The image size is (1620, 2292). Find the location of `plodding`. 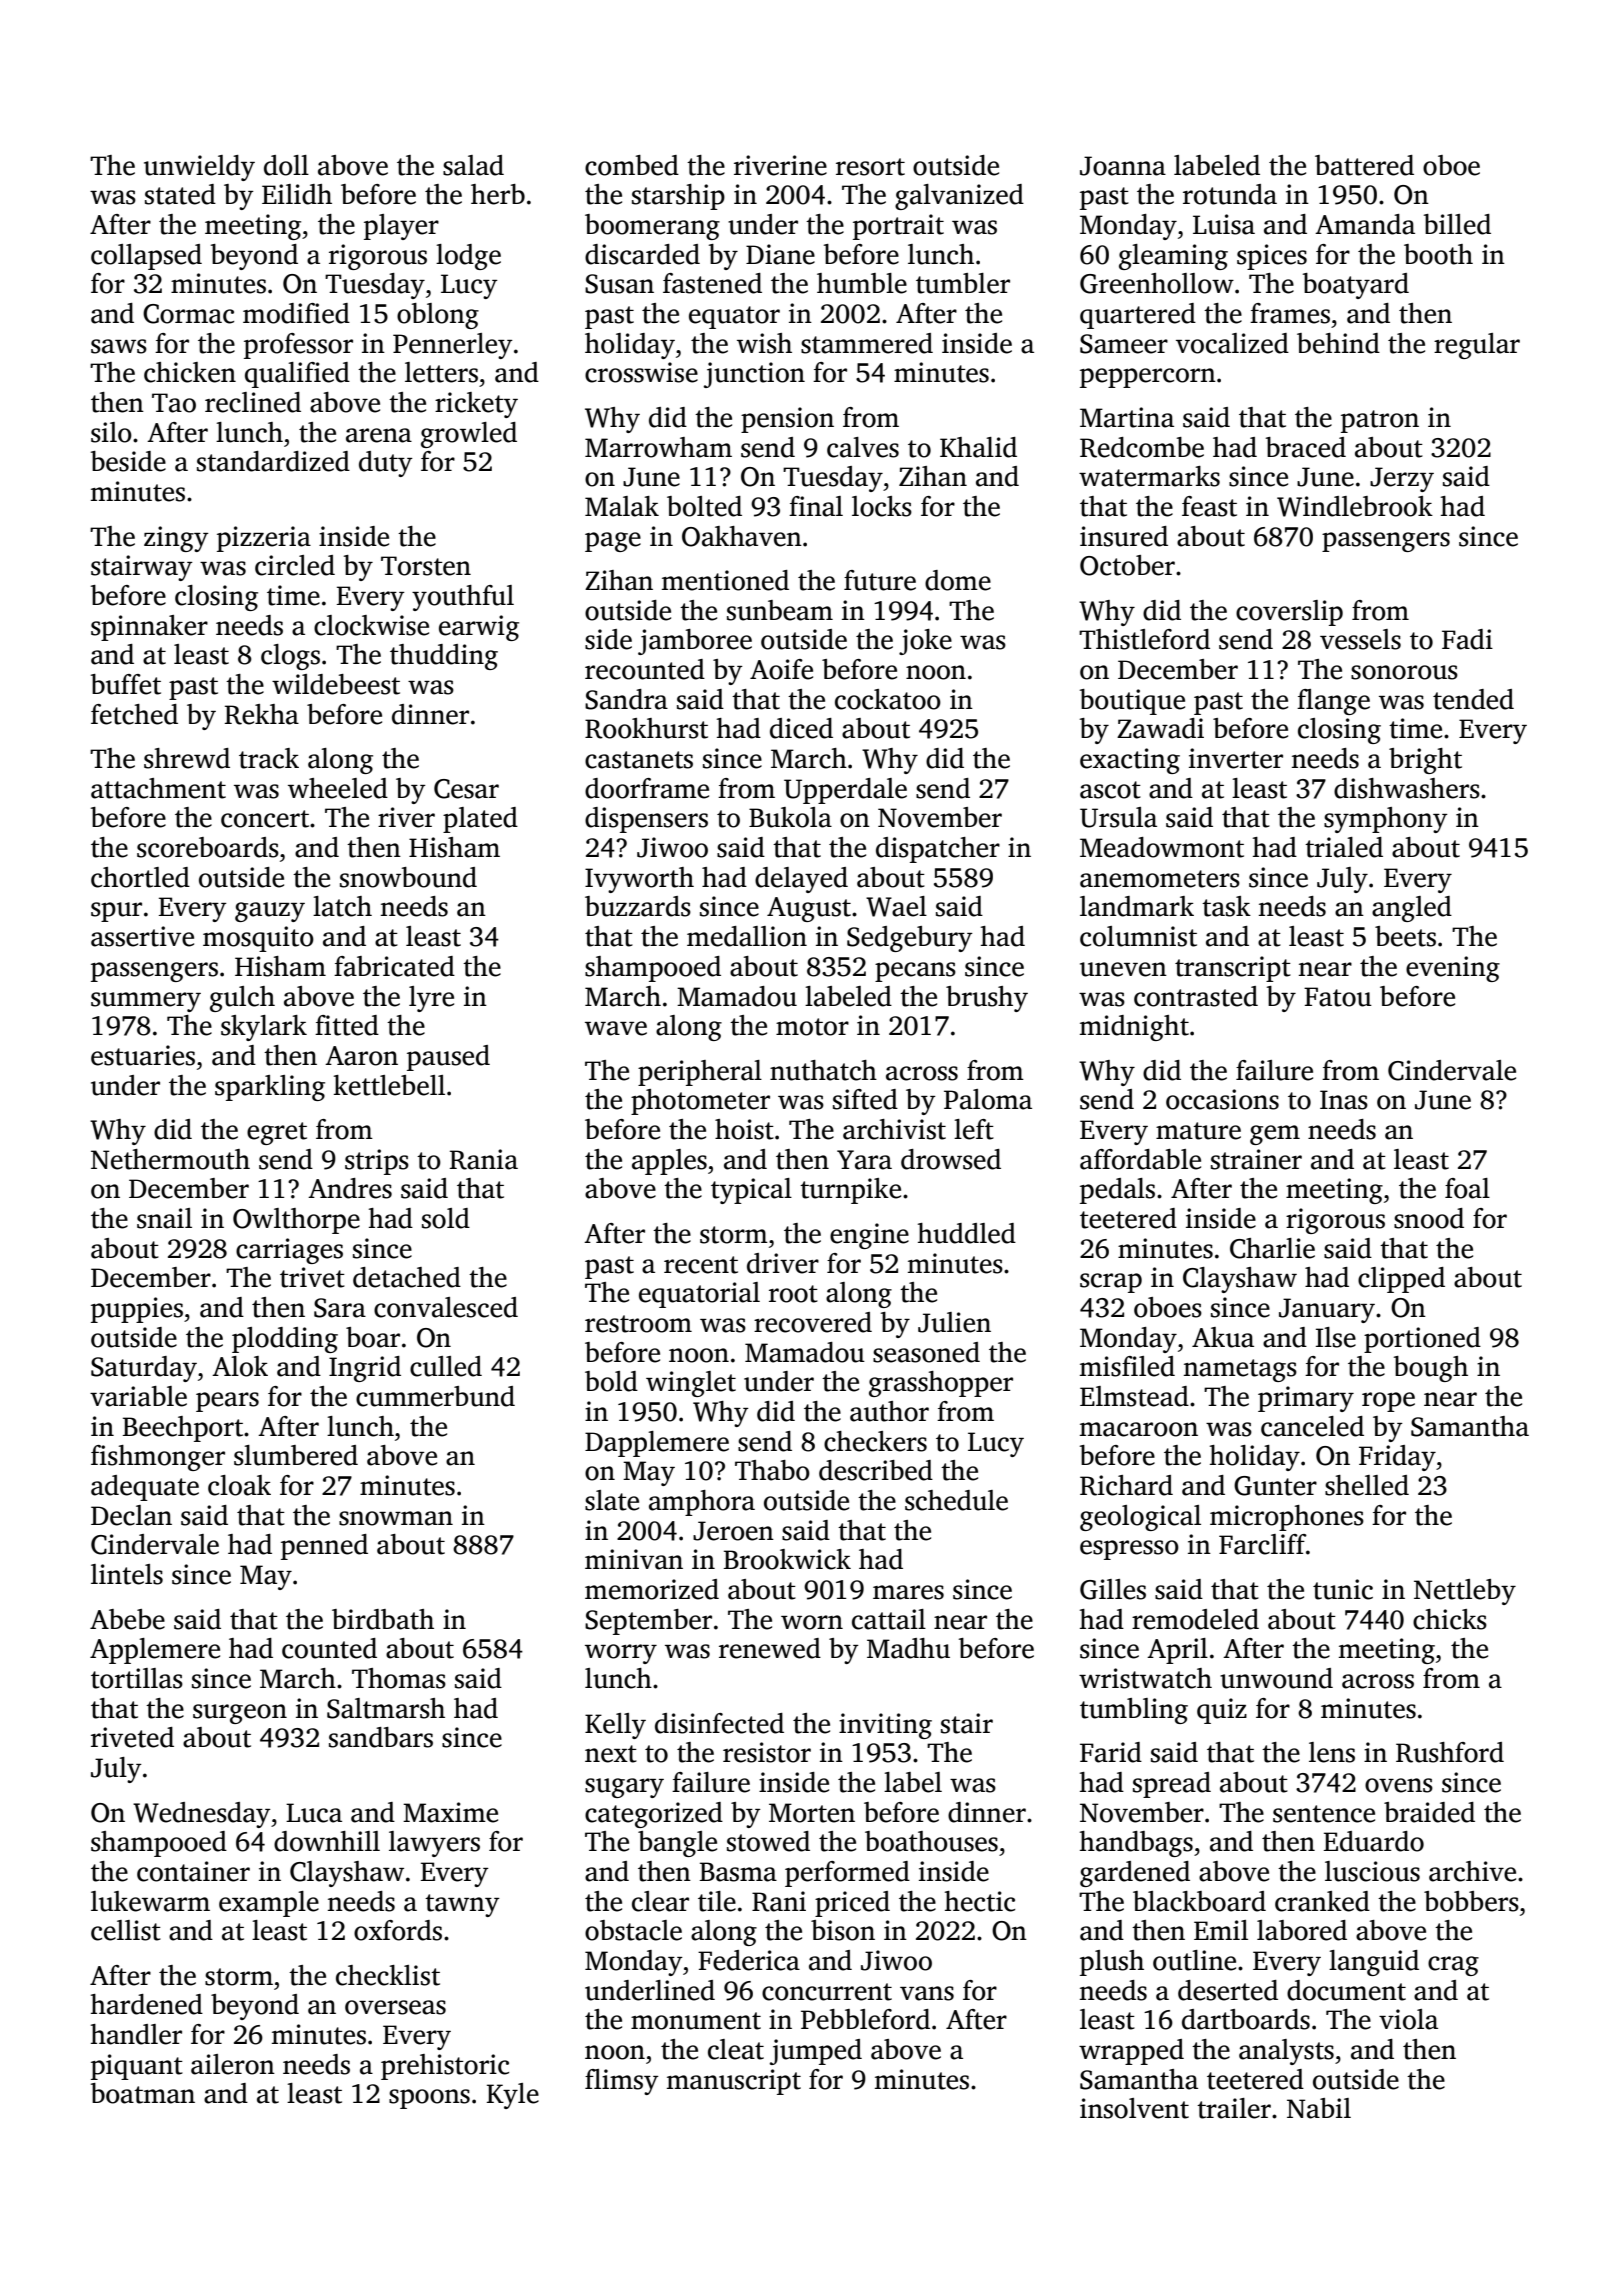

plodding is located at coordinates (285, 1340).
